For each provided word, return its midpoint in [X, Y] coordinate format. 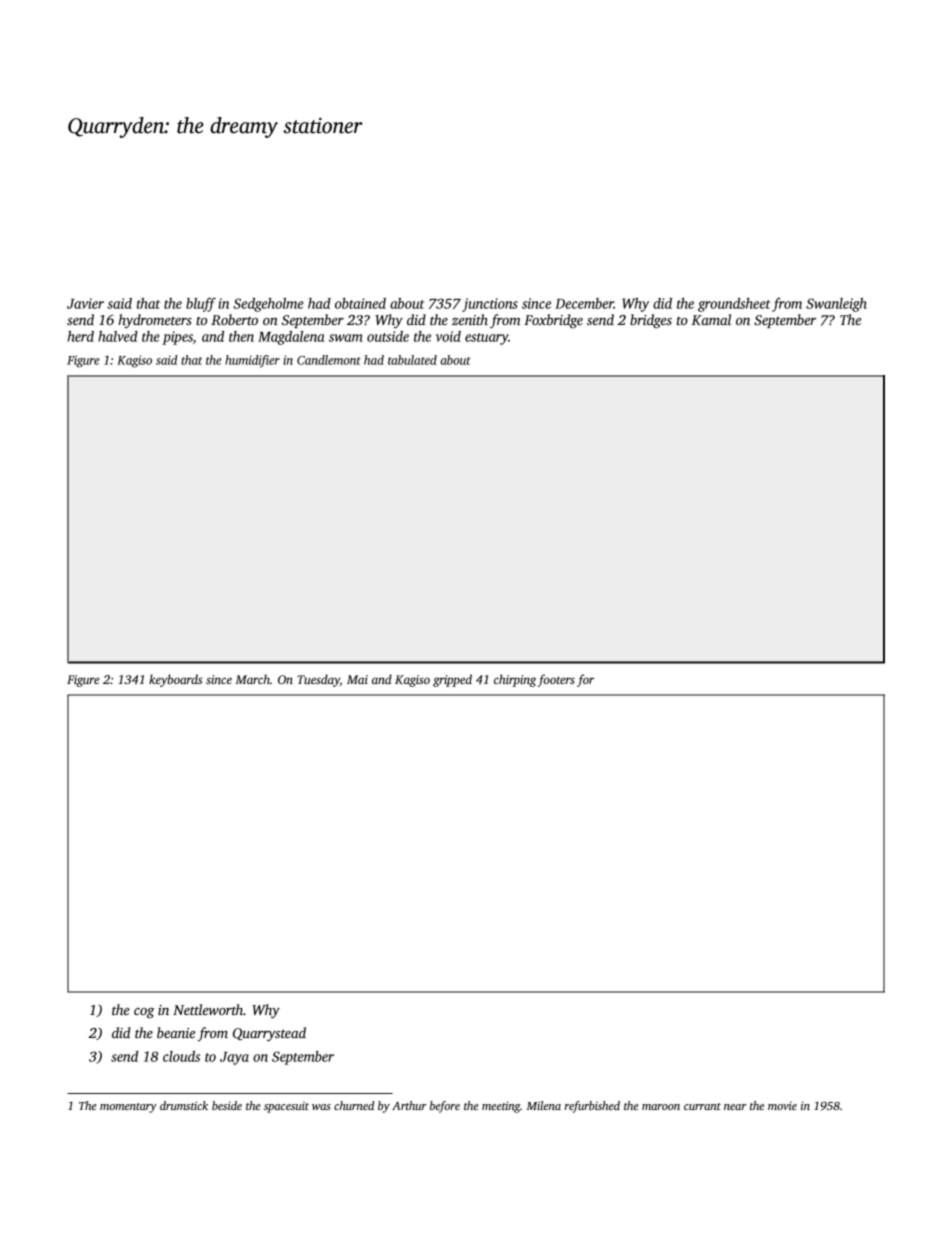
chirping [515, 680]
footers [556, 680]
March [252, 679]
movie [782, 1105]
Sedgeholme [268, 305]
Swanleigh [836, 305]
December [584, 303]
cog [144, 1013]
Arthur [409, 1105]
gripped [452, 680]
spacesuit [286, 1107]
